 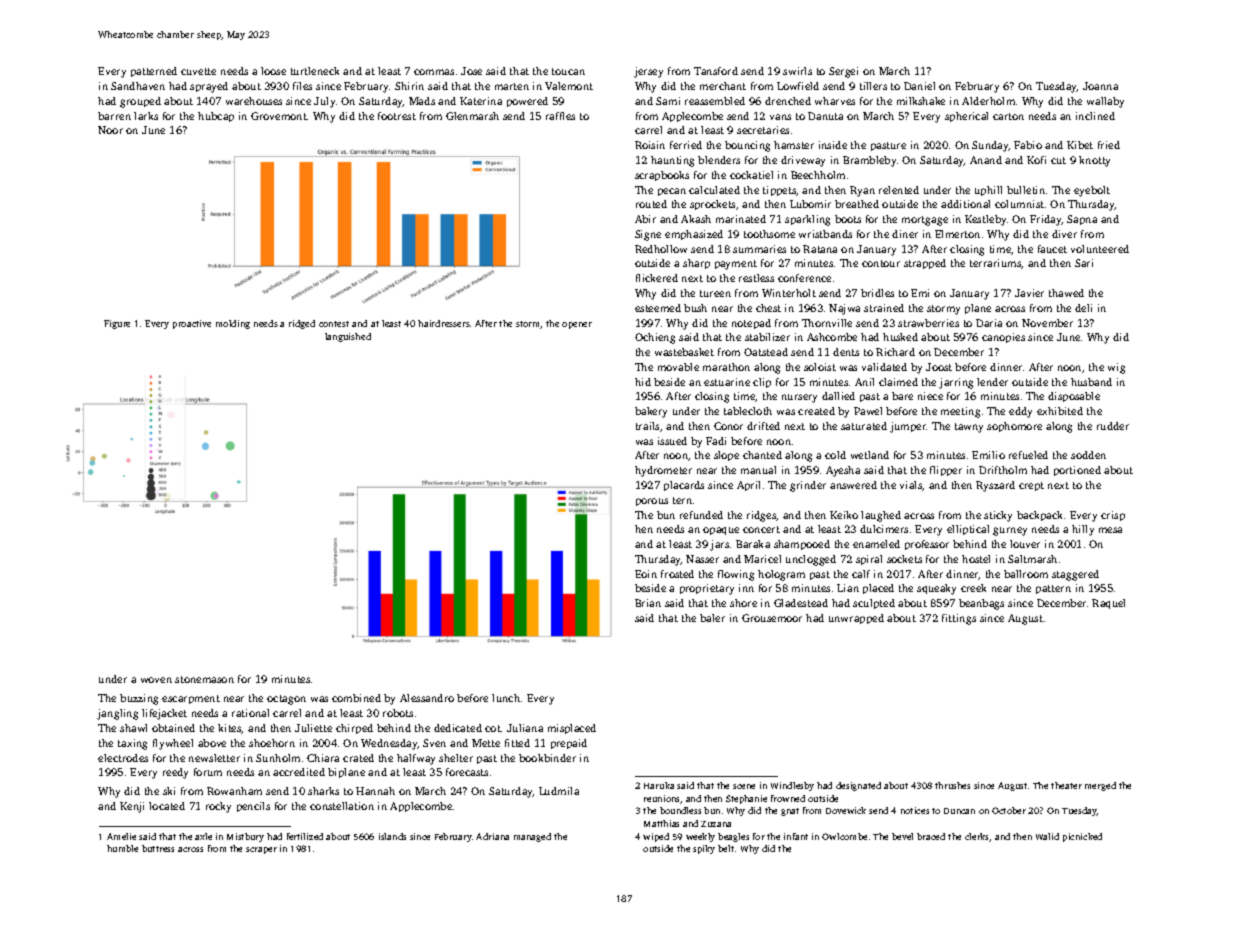 What do you see at coordinates (110, 130) in the image?
I see `Noor` at bounding box center [110, 130].
